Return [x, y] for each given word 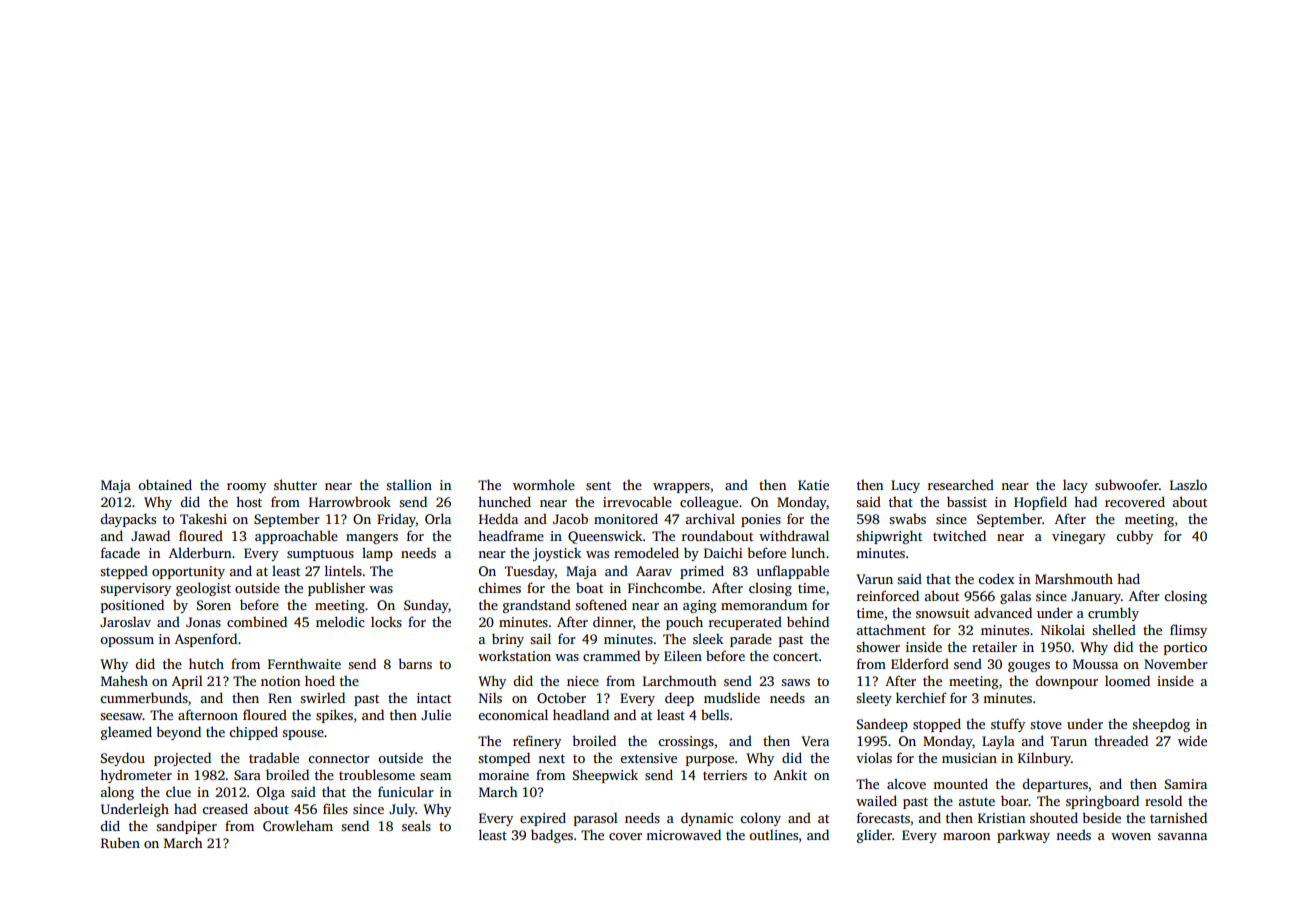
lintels [343, 570]
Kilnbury [1044, 759]
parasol [596, 819]
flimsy [1188, 631]
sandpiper [186, 827]
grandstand [537, 606]
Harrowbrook [350, 501]
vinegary [1079, 537]
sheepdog [1161, 725]
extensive [648, 758]
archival [710, 518]
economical [513, 714]
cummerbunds [144, 697]
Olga [271, 793]
